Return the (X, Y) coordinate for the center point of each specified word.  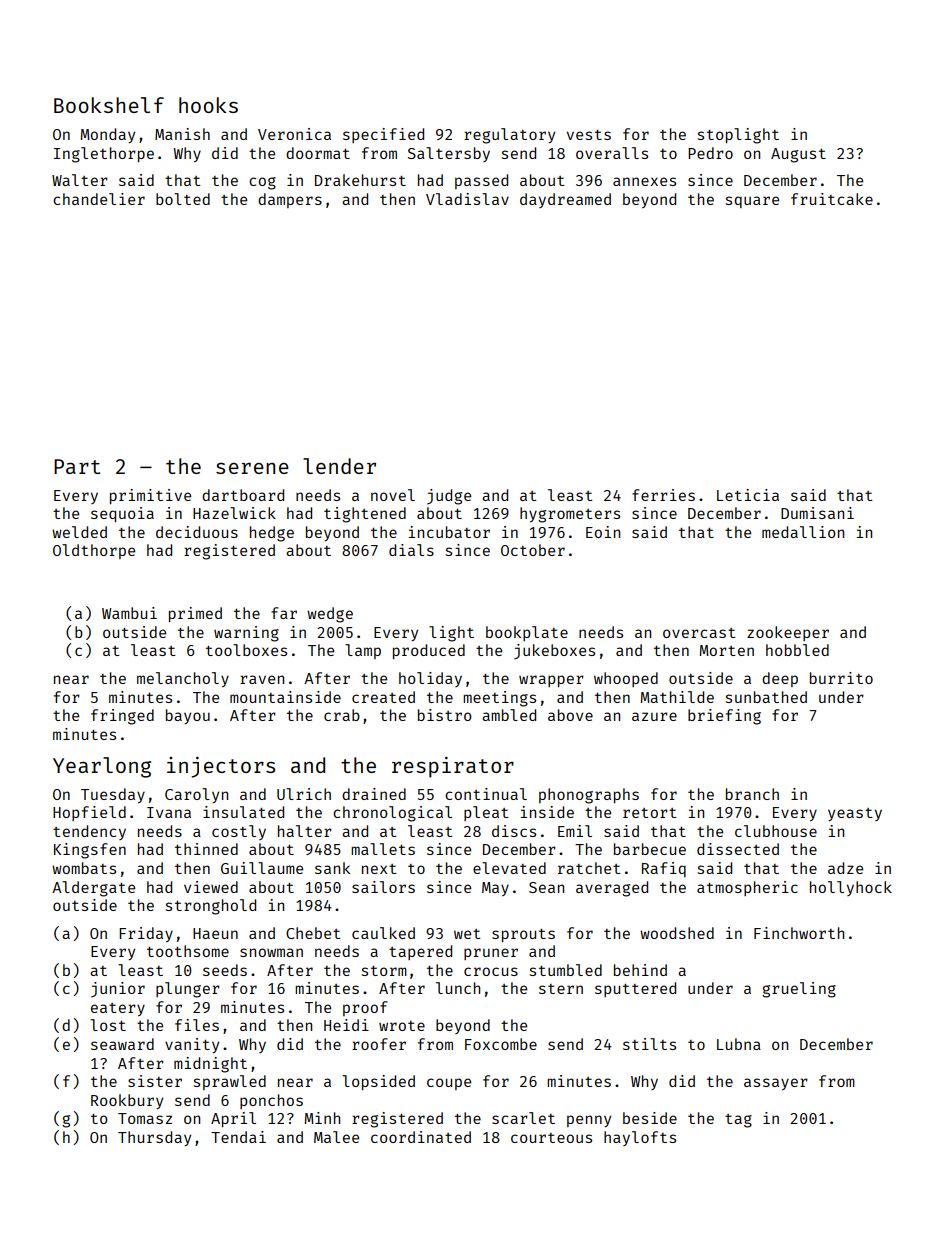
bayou (188, 716)
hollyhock (851, 888)
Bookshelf (109, 105)
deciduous (197, 532)
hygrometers (570, 515)
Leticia (748, 495)
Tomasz (145, 1118)
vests (589, 135)
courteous (551, 1138)
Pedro (710, 153)
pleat (486, 813)
